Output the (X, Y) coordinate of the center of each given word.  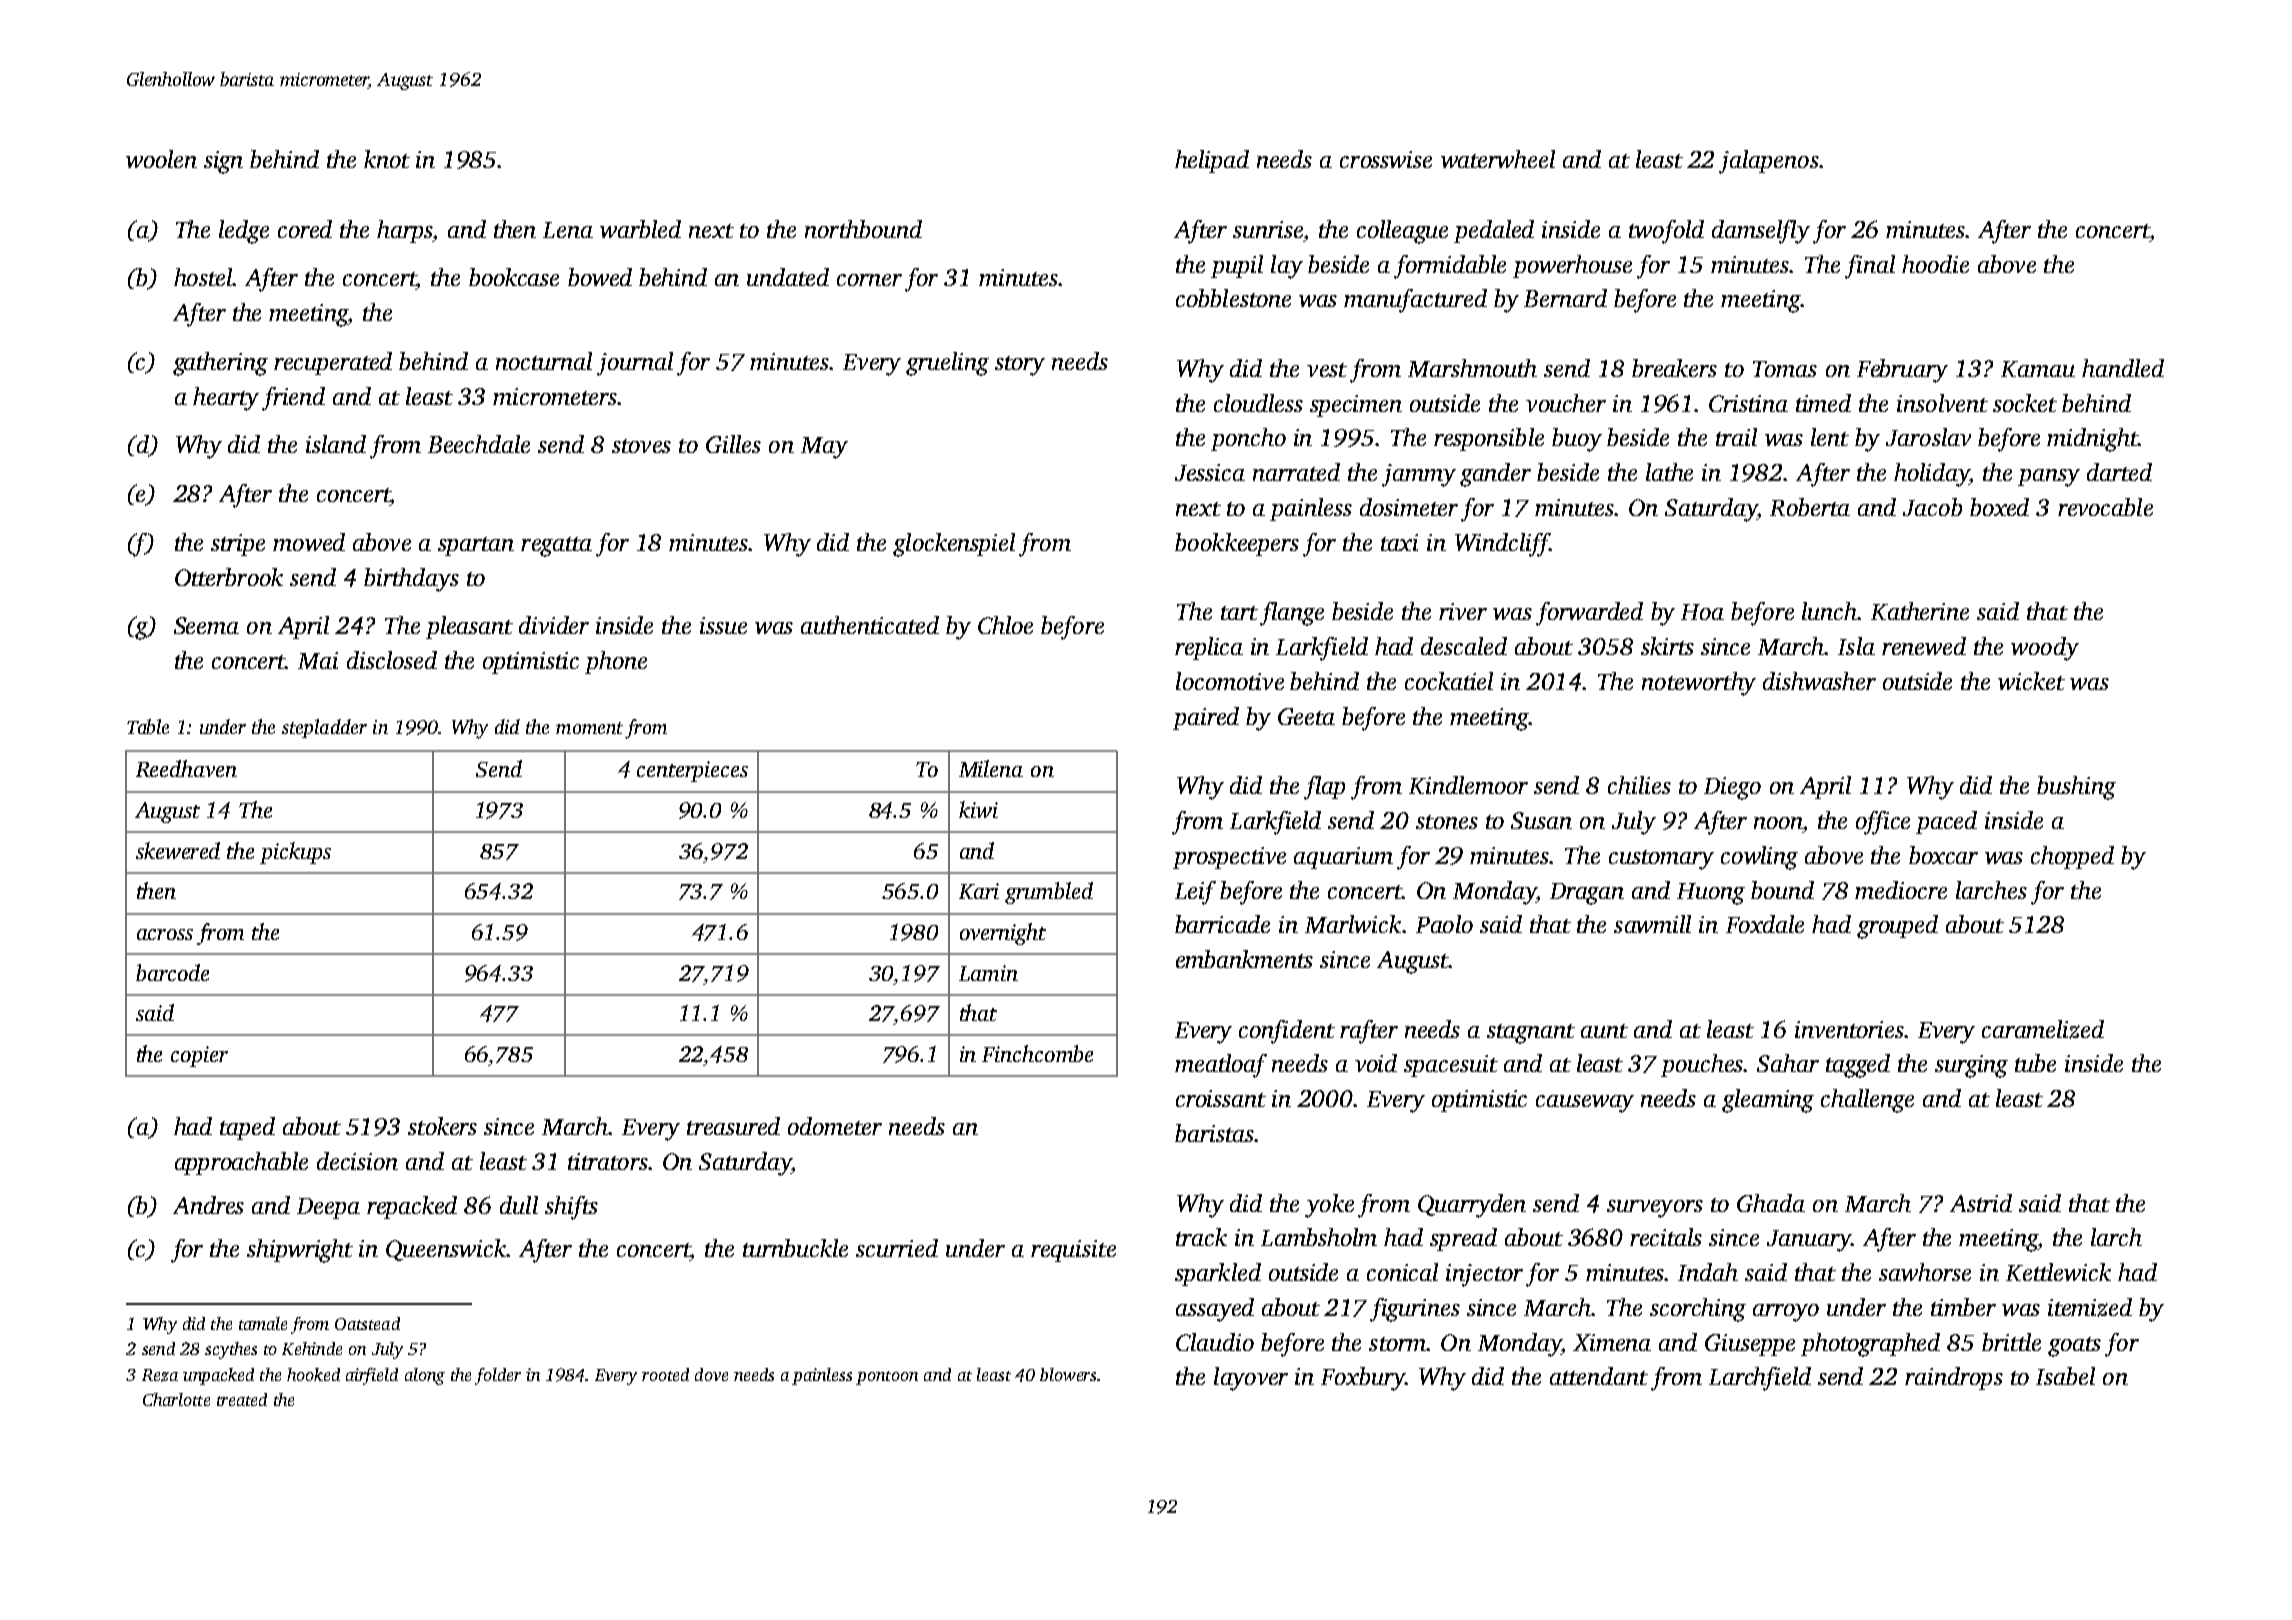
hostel (203, 277)
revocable (2105, 507)
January (1809, 1241)
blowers (1068, 1374)
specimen (1356, 406)
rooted (665, 1374)
